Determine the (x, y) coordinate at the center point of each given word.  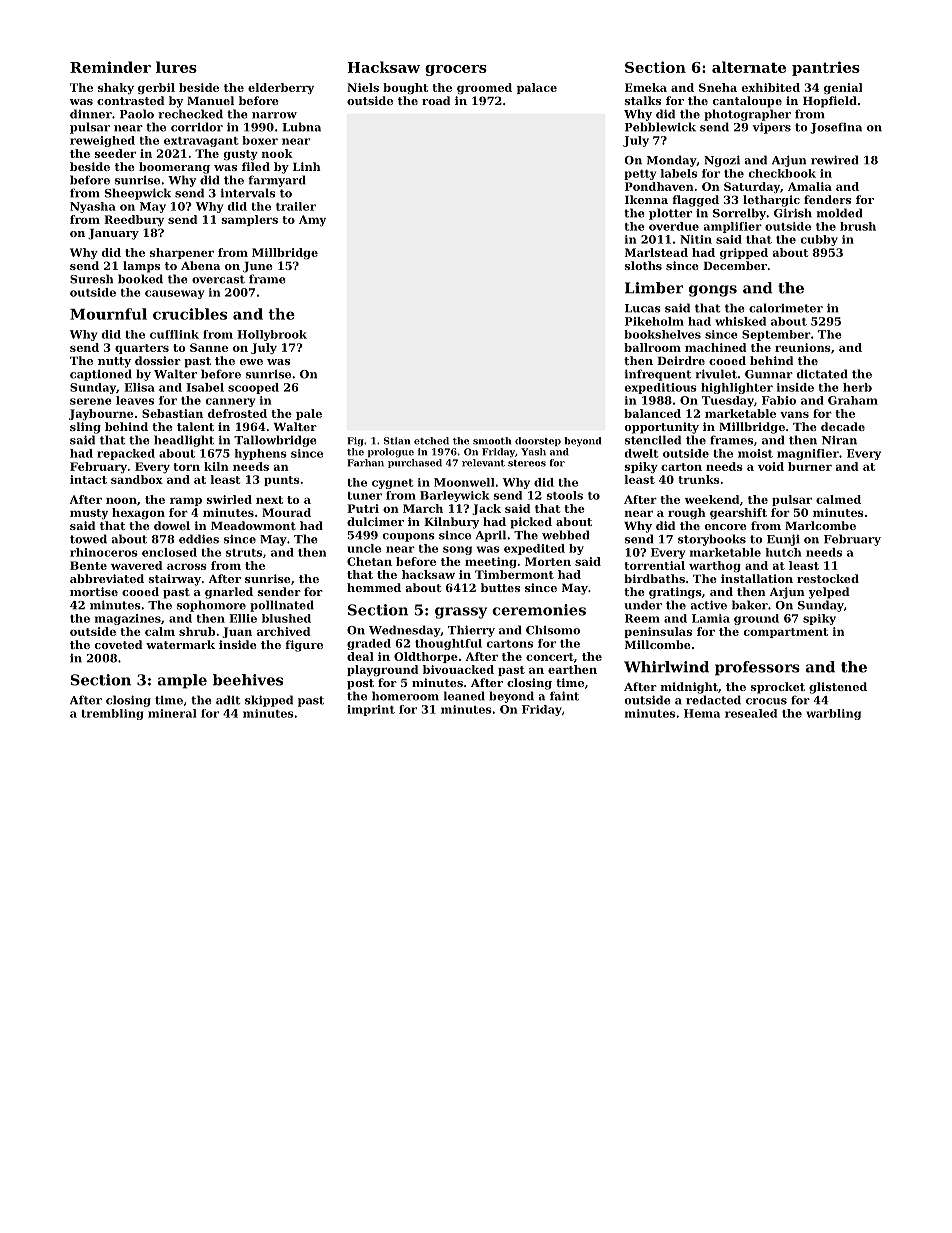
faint (564, 696)
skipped (269, 701)
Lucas (643, 308)
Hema (702, 713)
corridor (197, 127)
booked (140, 279)
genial (843, 88)
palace (537, 88)
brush (858, 226)
